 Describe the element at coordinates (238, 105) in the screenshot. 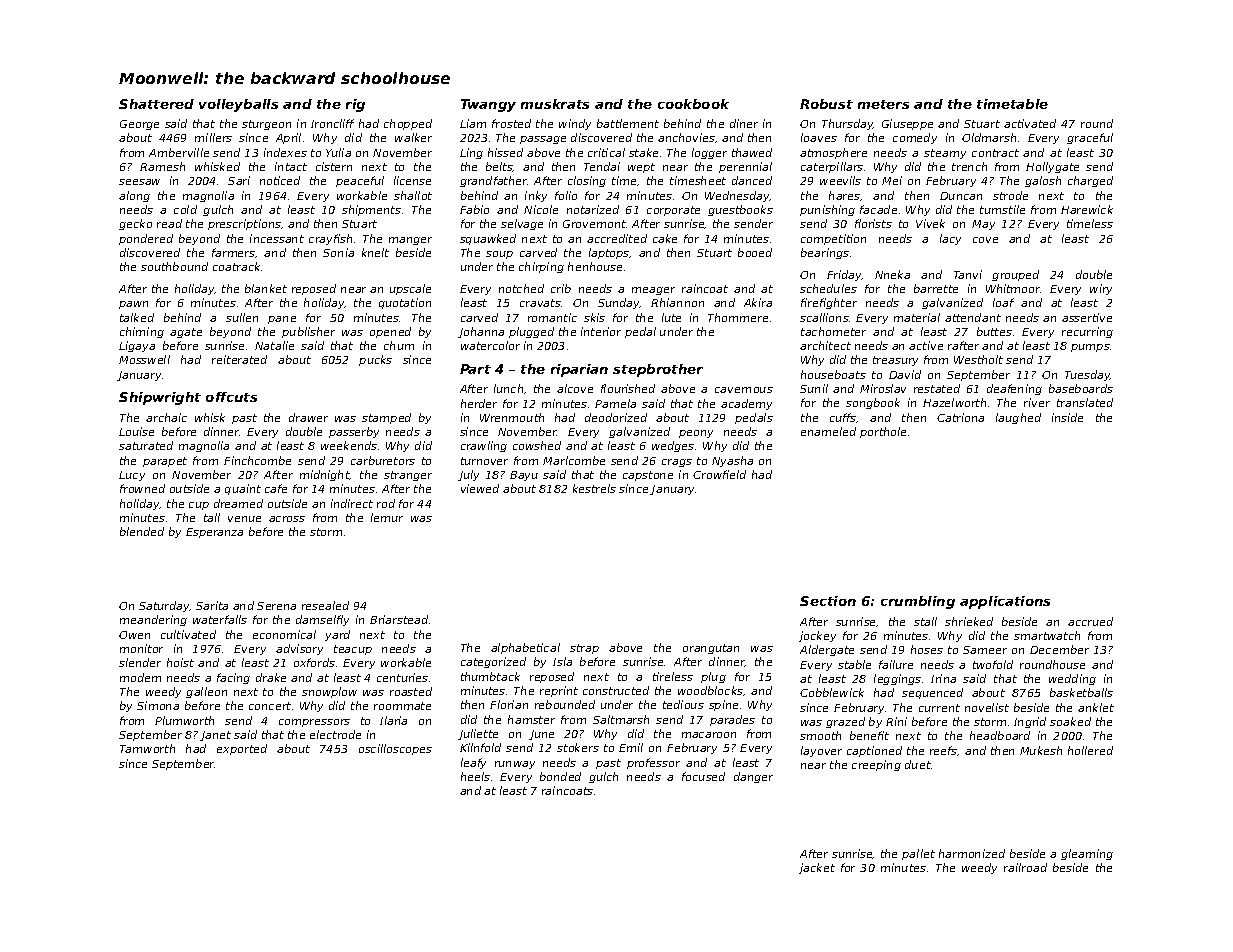

I see `volleyballs` at that location.
